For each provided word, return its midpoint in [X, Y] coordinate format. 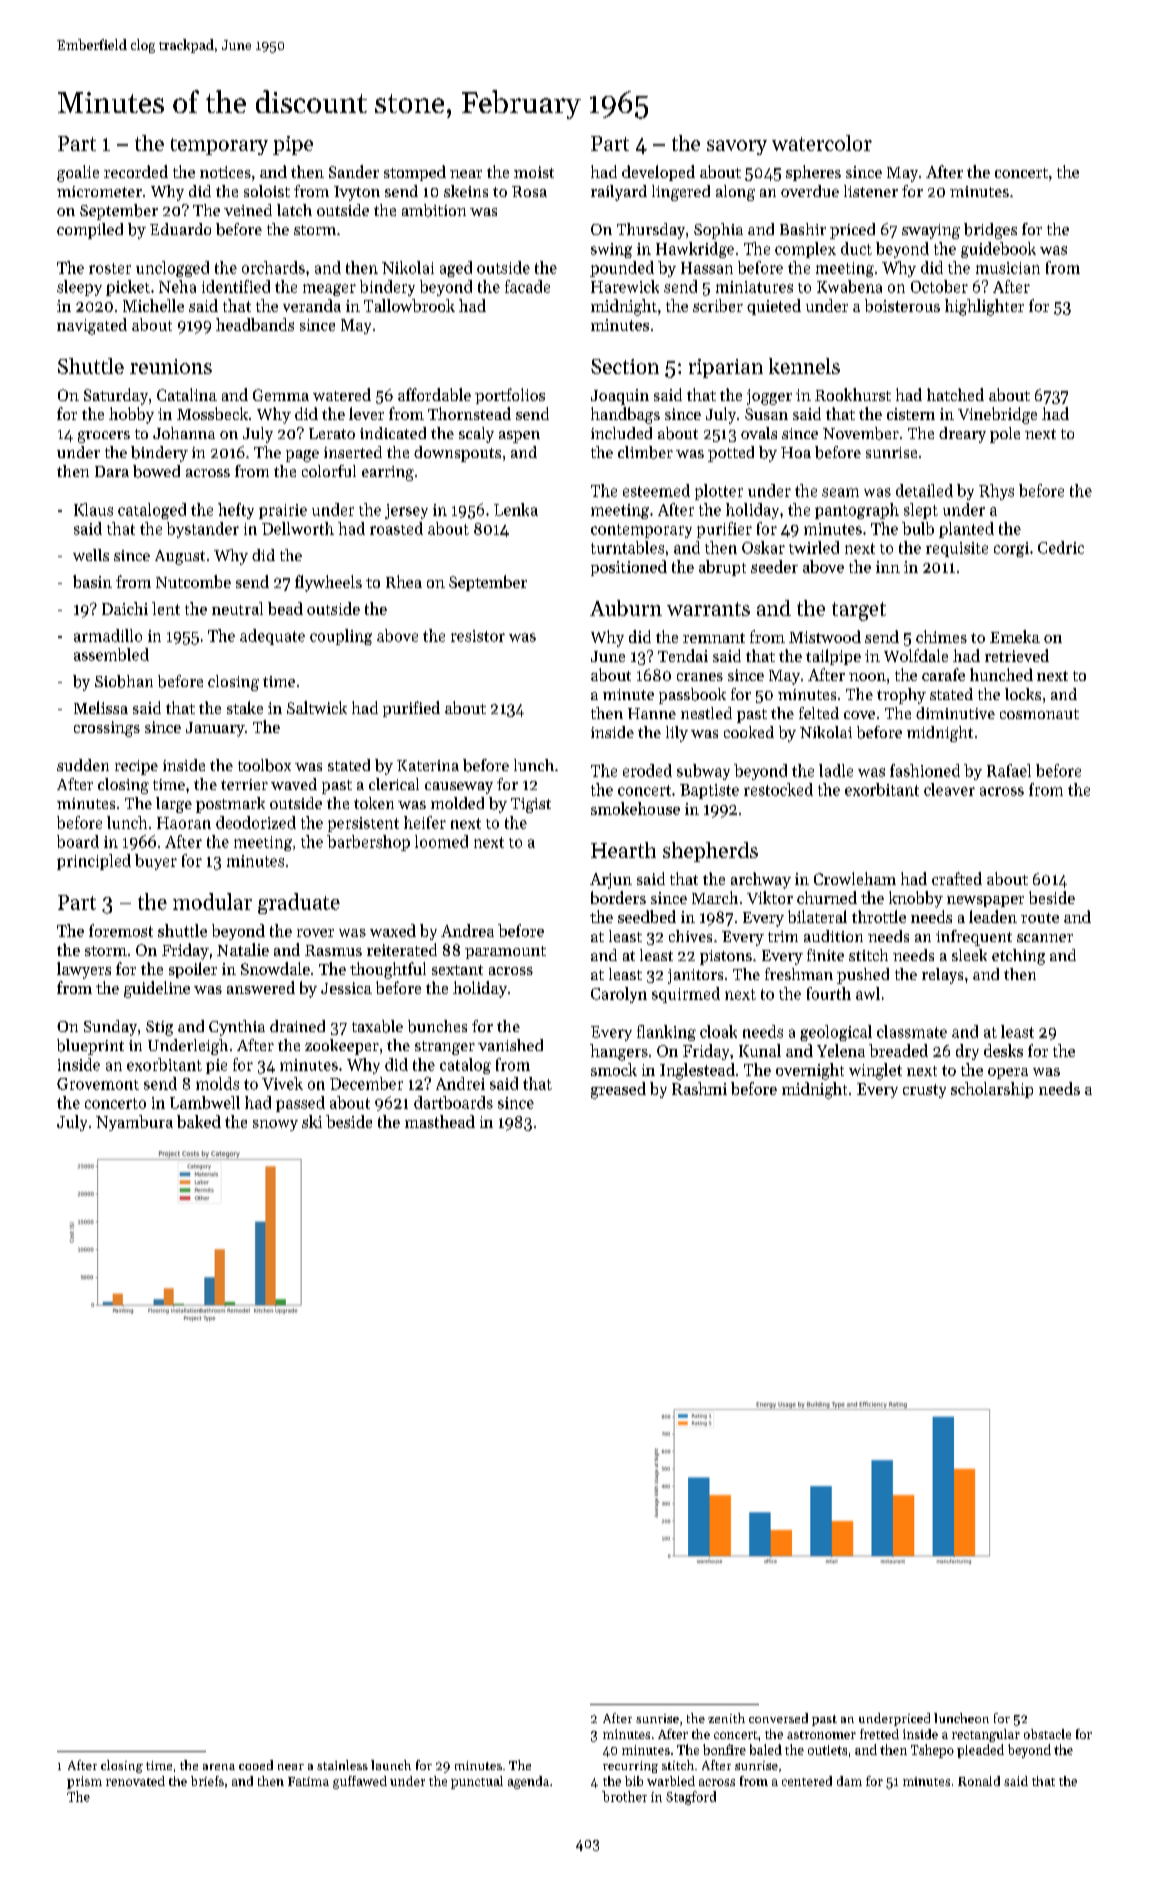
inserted [353, 452]
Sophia [718, 231]
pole [1005, 435]
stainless [342, 1765]
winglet [875, 1071]
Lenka [516, 509]
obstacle [1047, 1734]
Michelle [153, 305]
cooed [256, 1765]
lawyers [84, 970]
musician [1008, 268]
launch [391, 1765]
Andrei [460, 1083]
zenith [726, 1718]
